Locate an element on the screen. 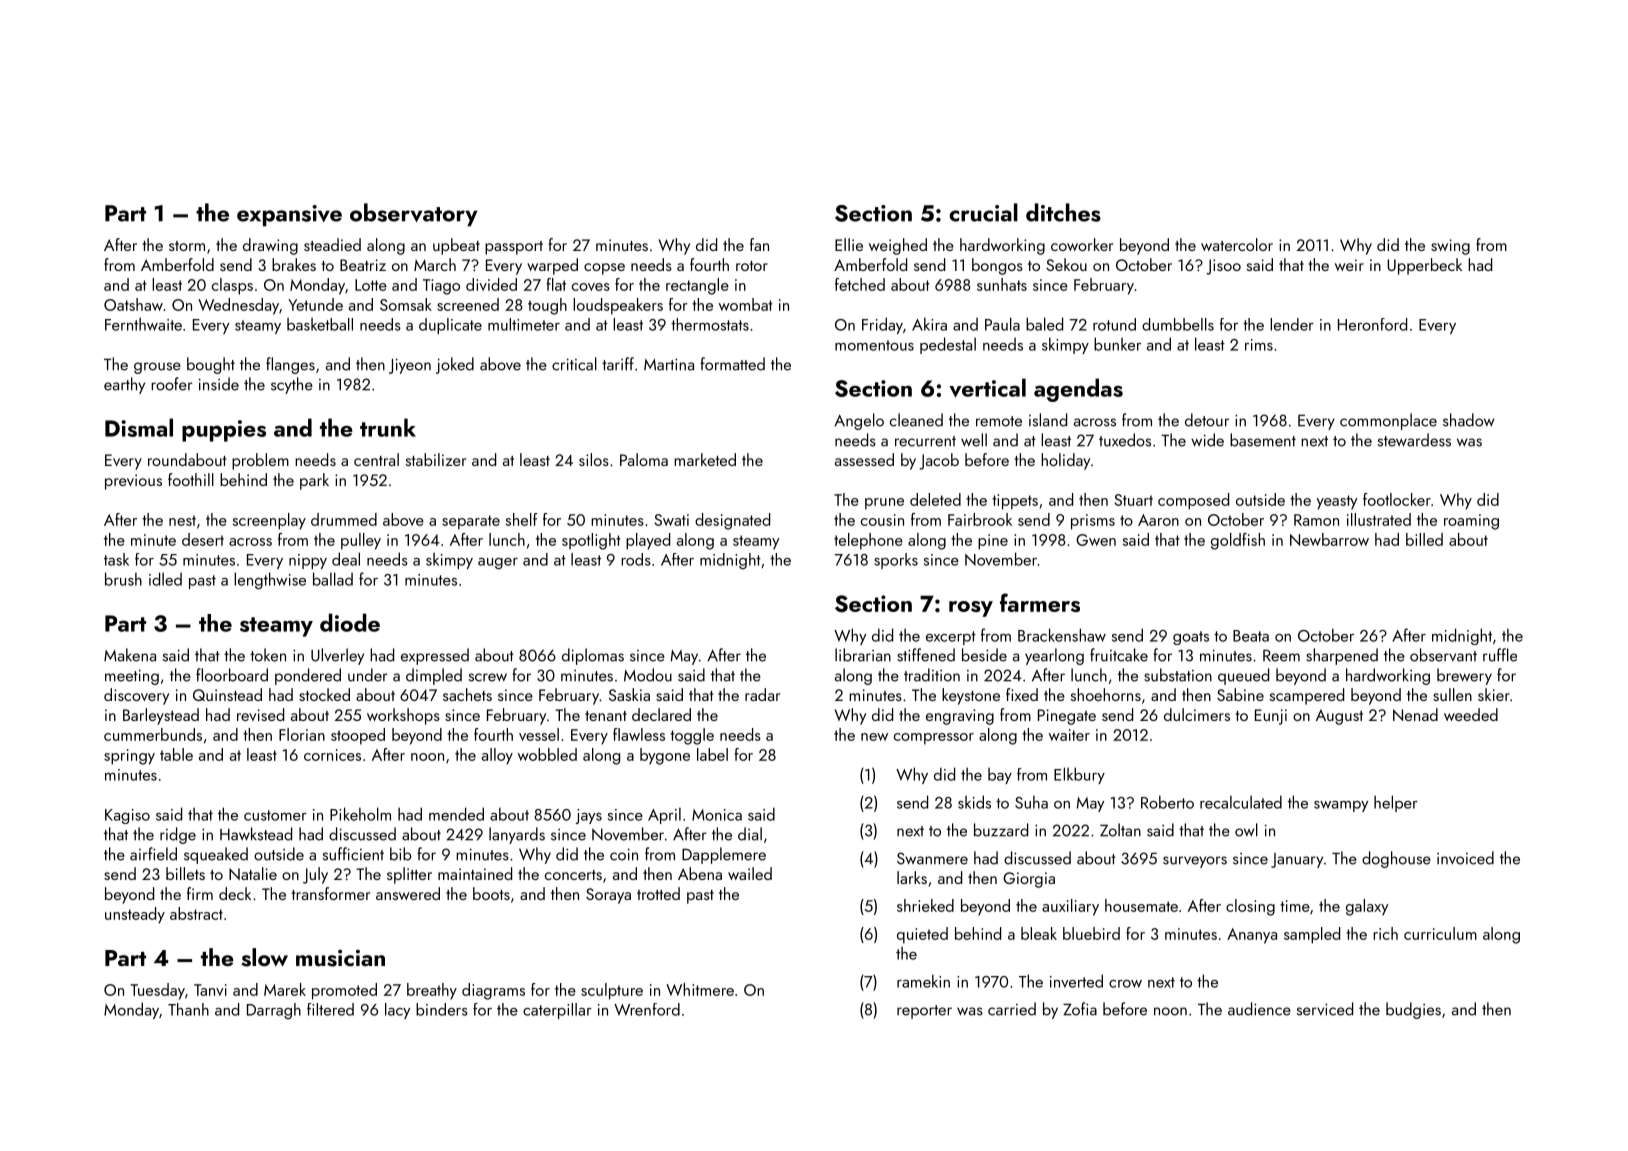 The width and height of the screenshot is (1628, 1151). Ellie is located at coordinates (849, 244).
